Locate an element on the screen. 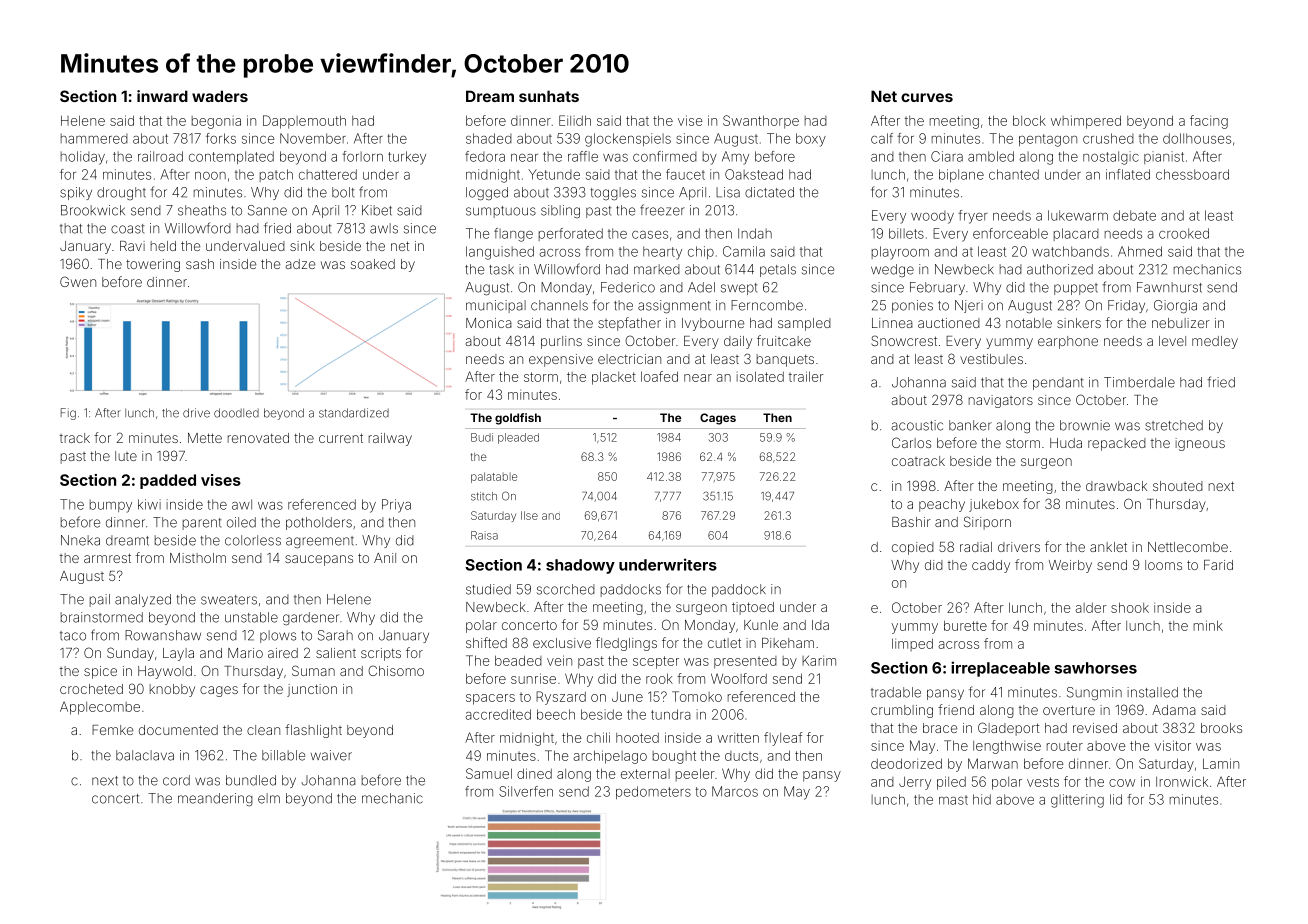  lute is located at coordinates (126, 456).
